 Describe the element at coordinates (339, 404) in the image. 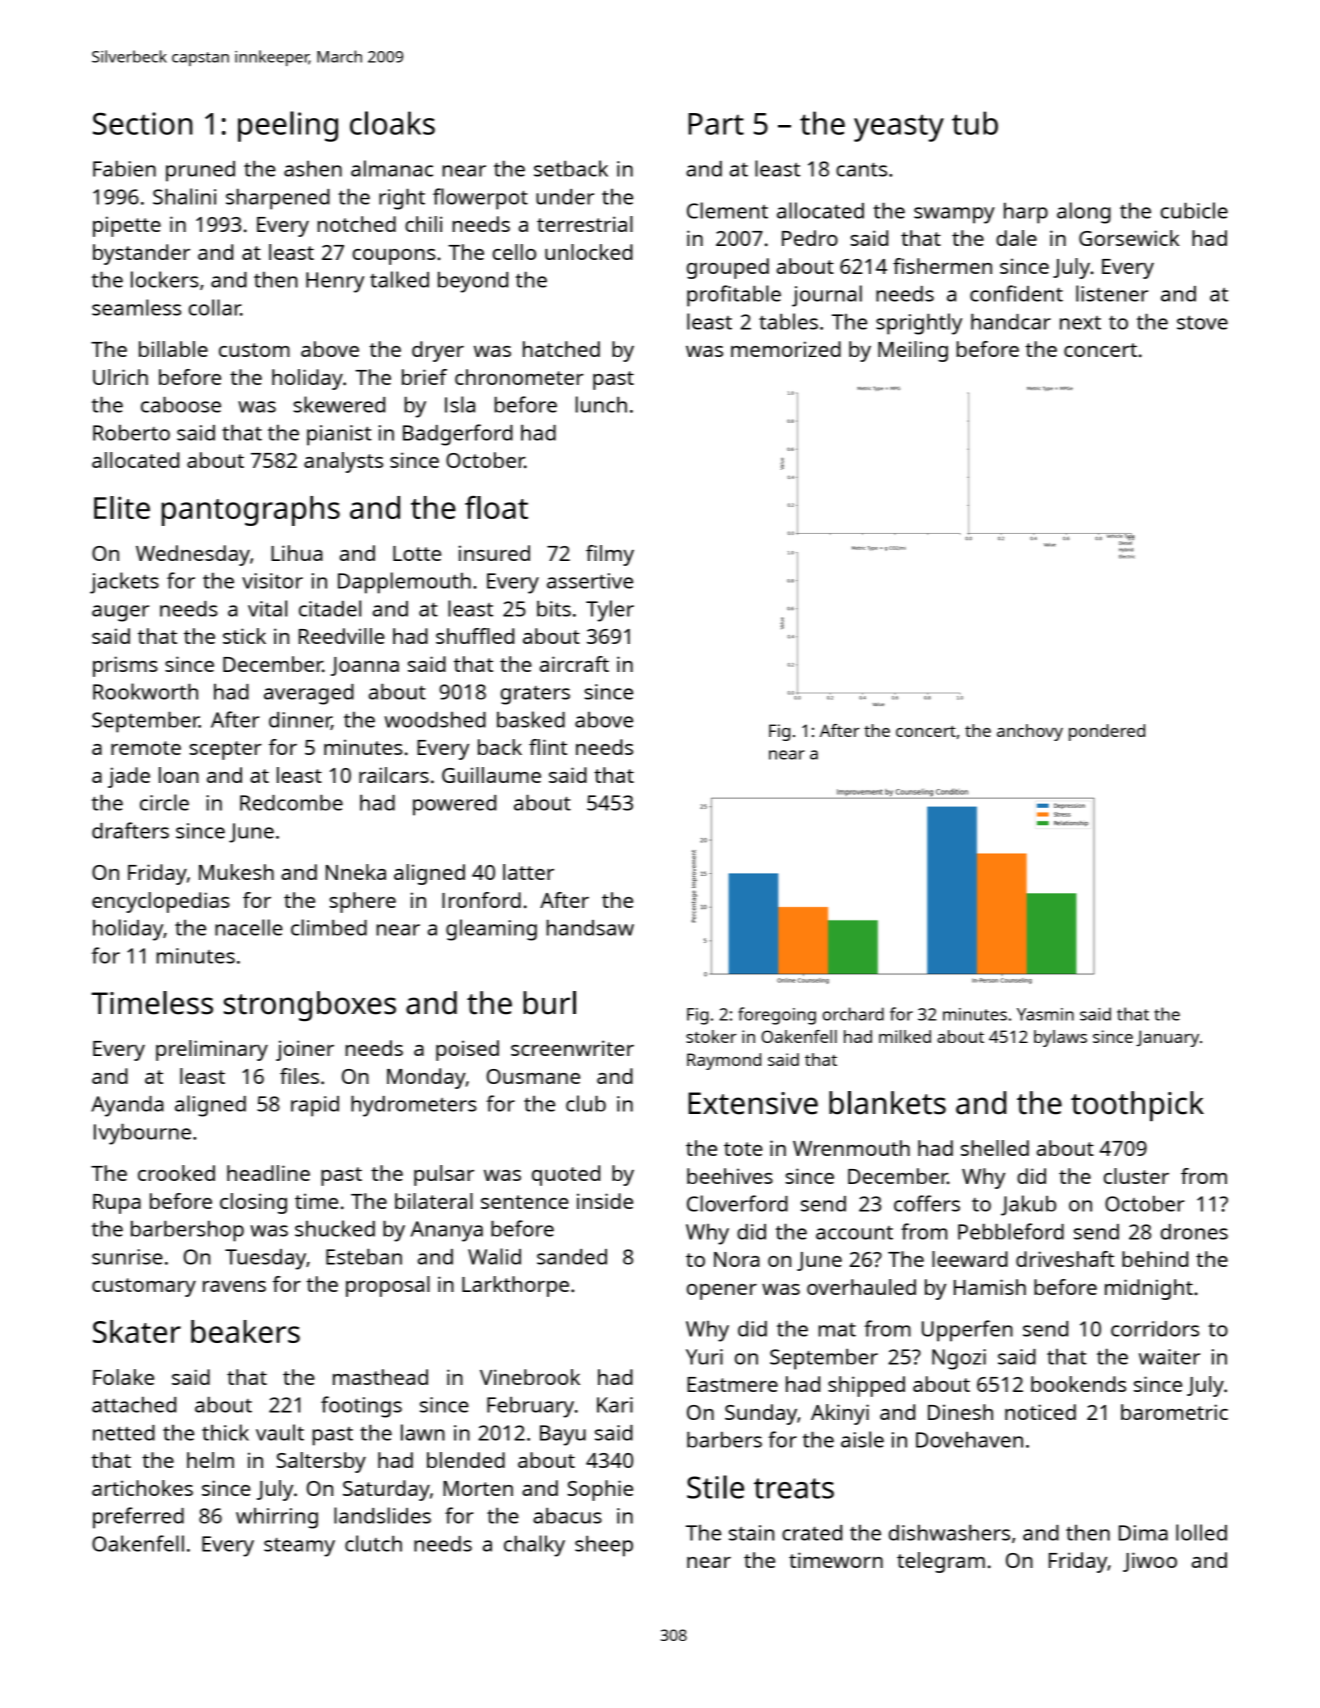

I see `skewered` at that location.
